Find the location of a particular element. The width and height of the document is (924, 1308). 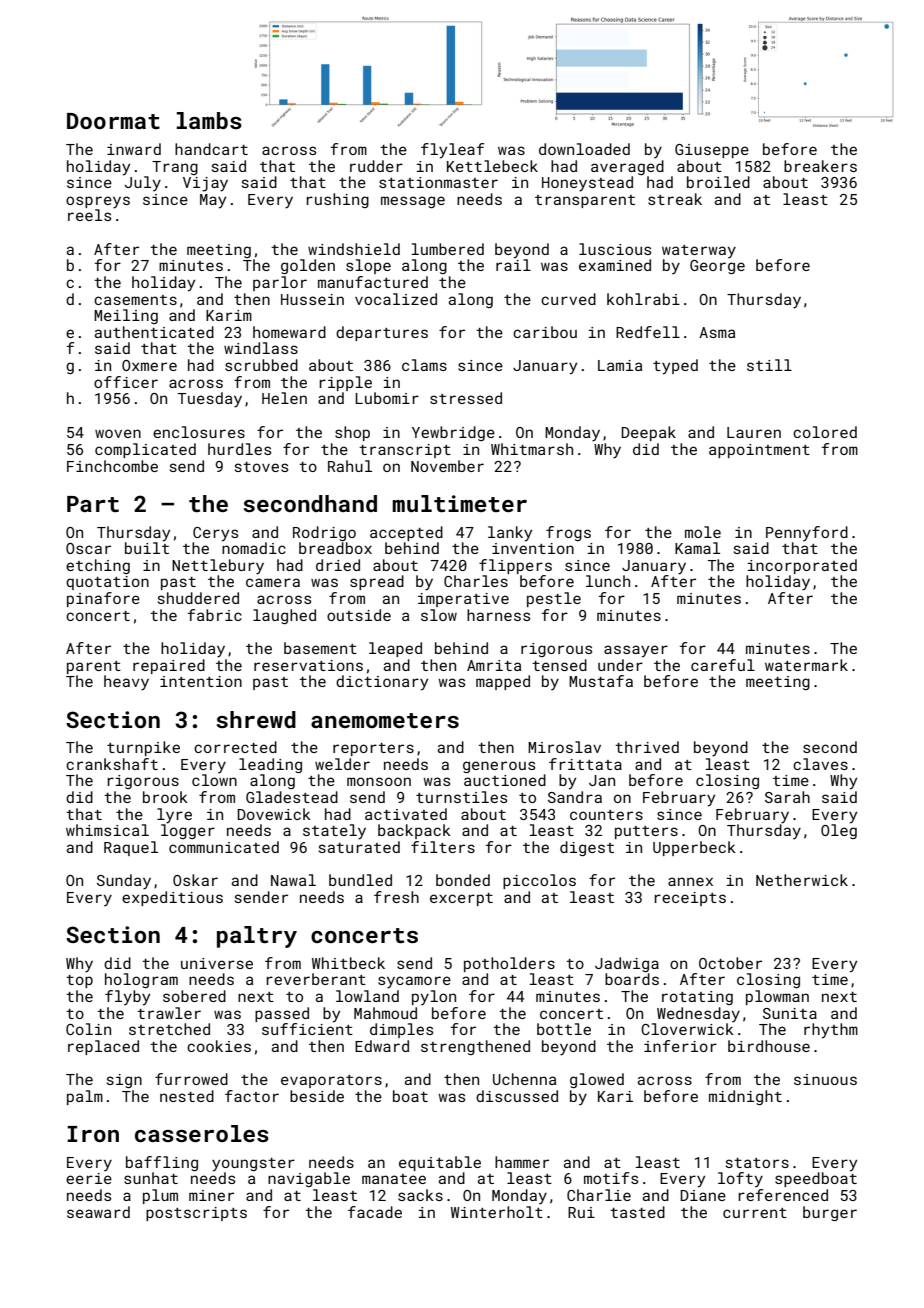

lambs is located at coordinates (209, 120).
